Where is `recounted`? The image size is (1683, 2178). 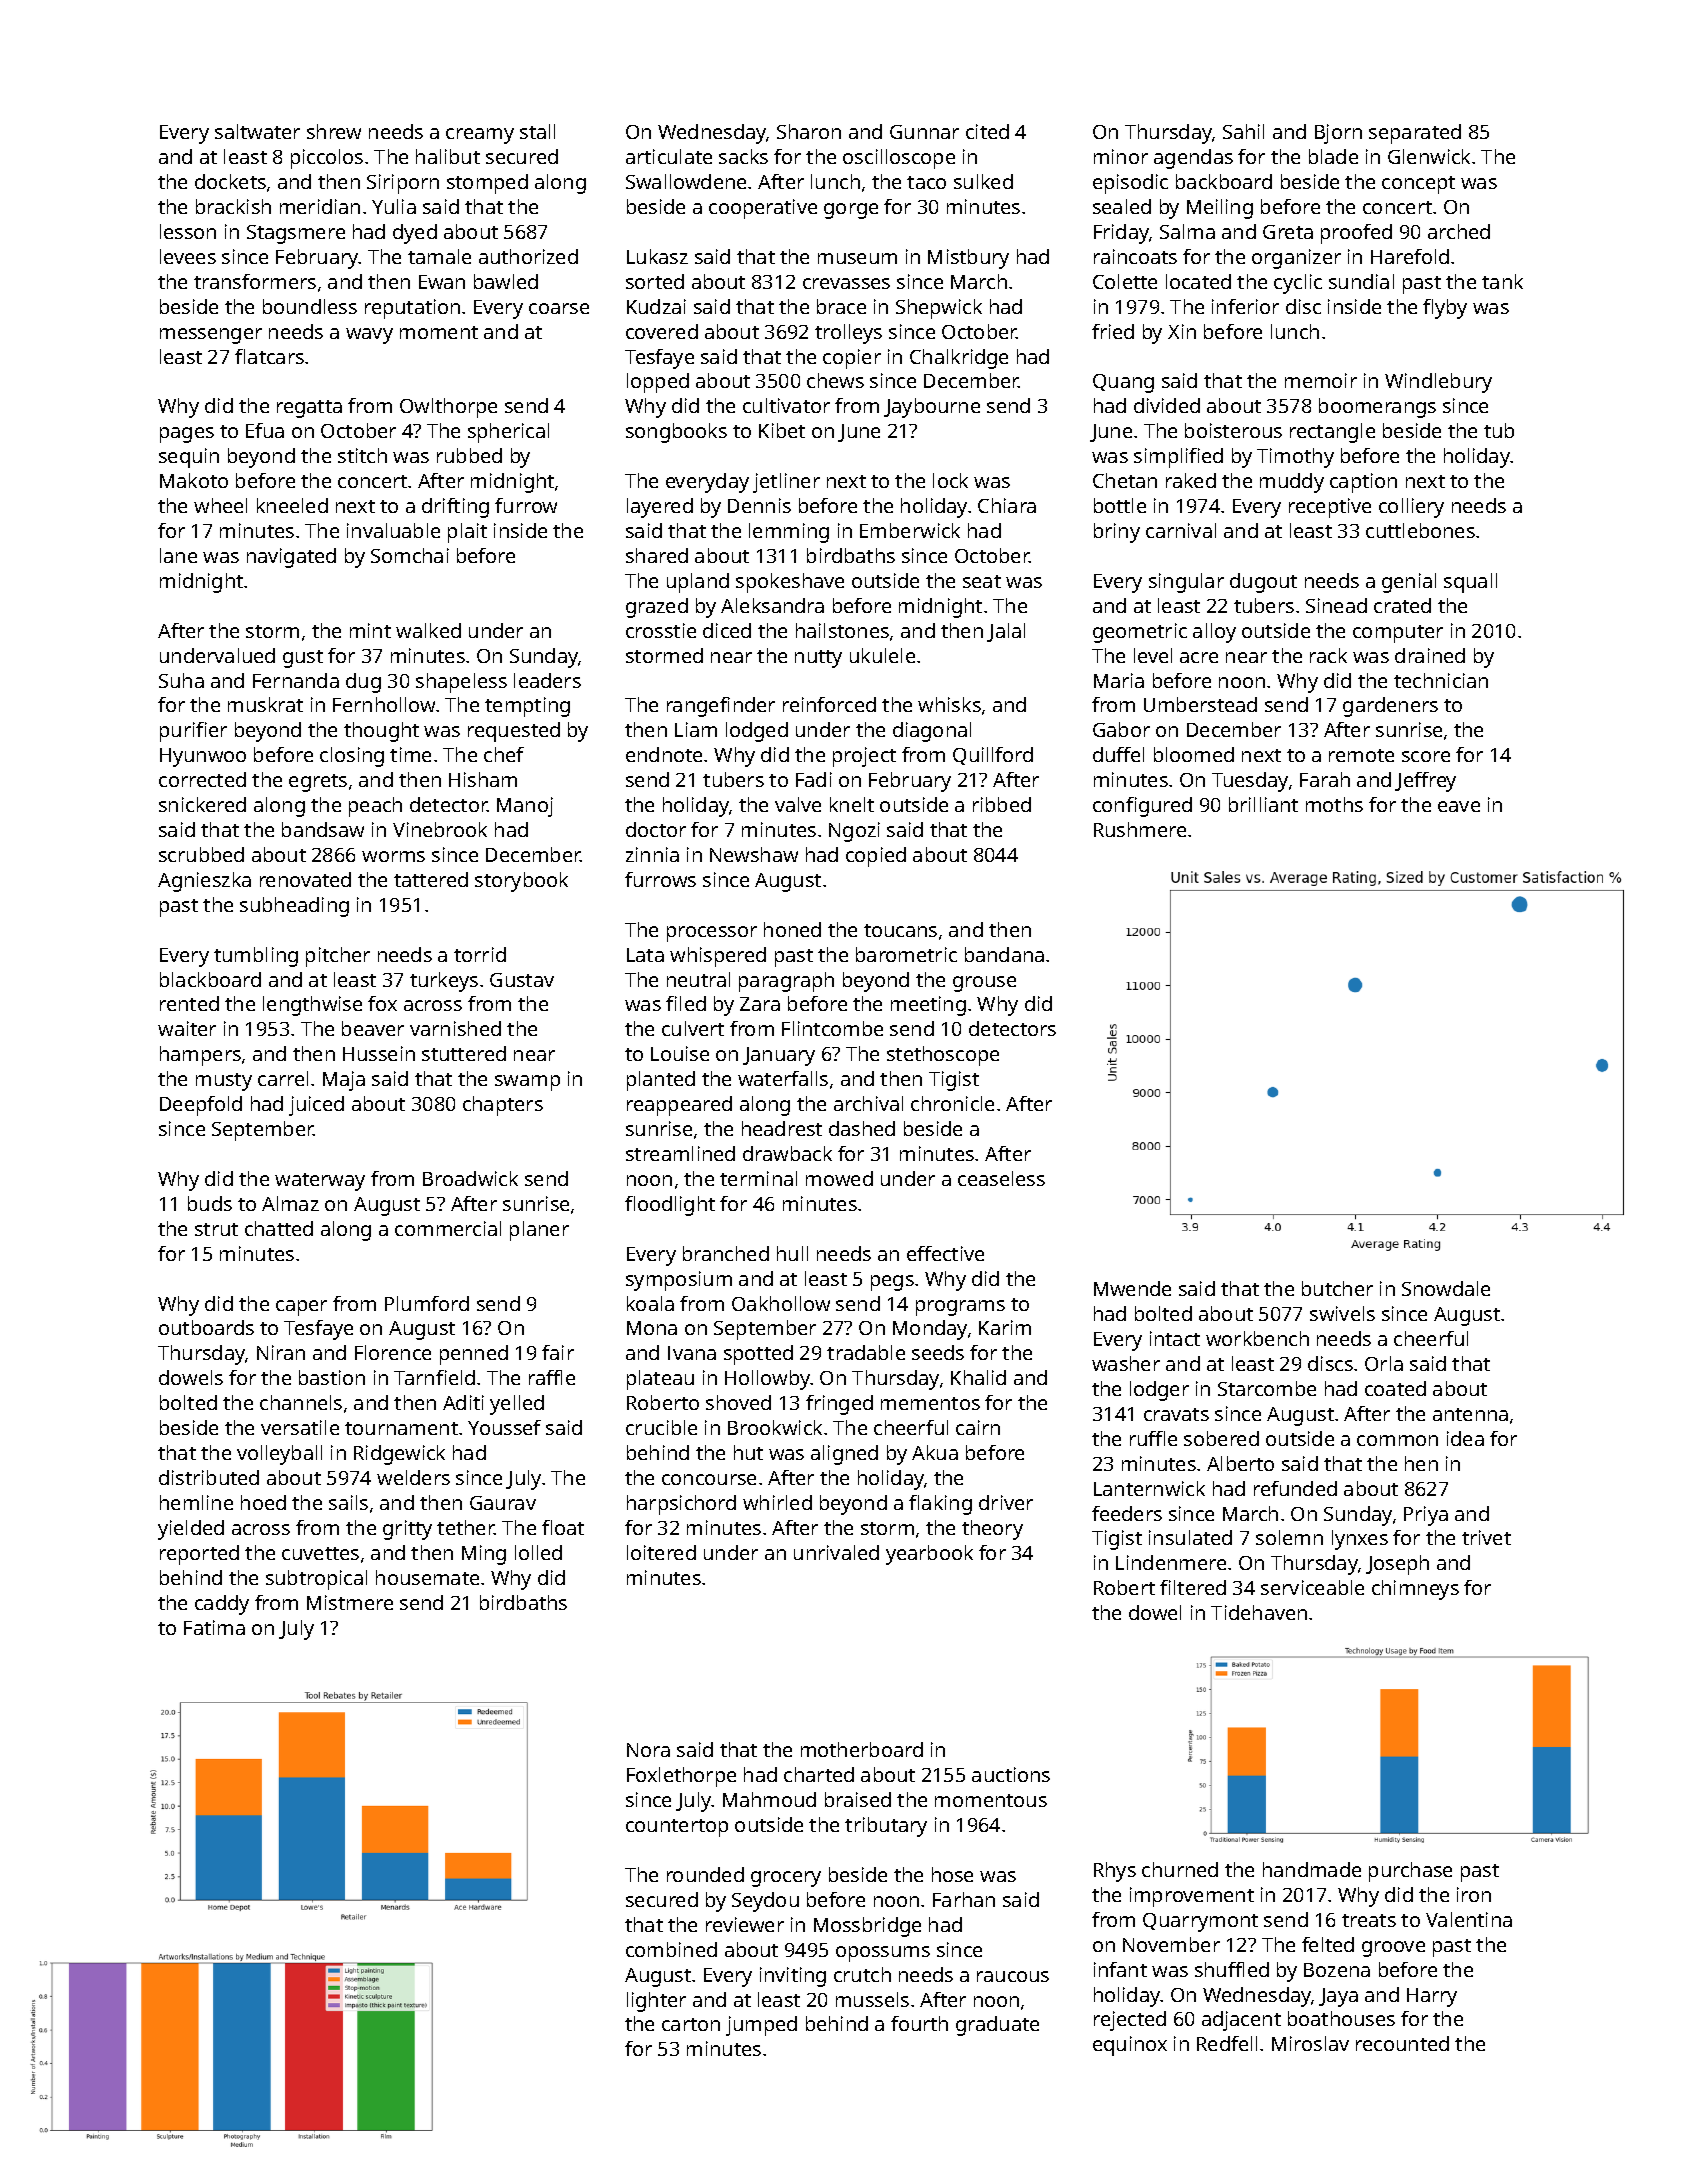 recounted is located at coordinates (1402, 2043).
